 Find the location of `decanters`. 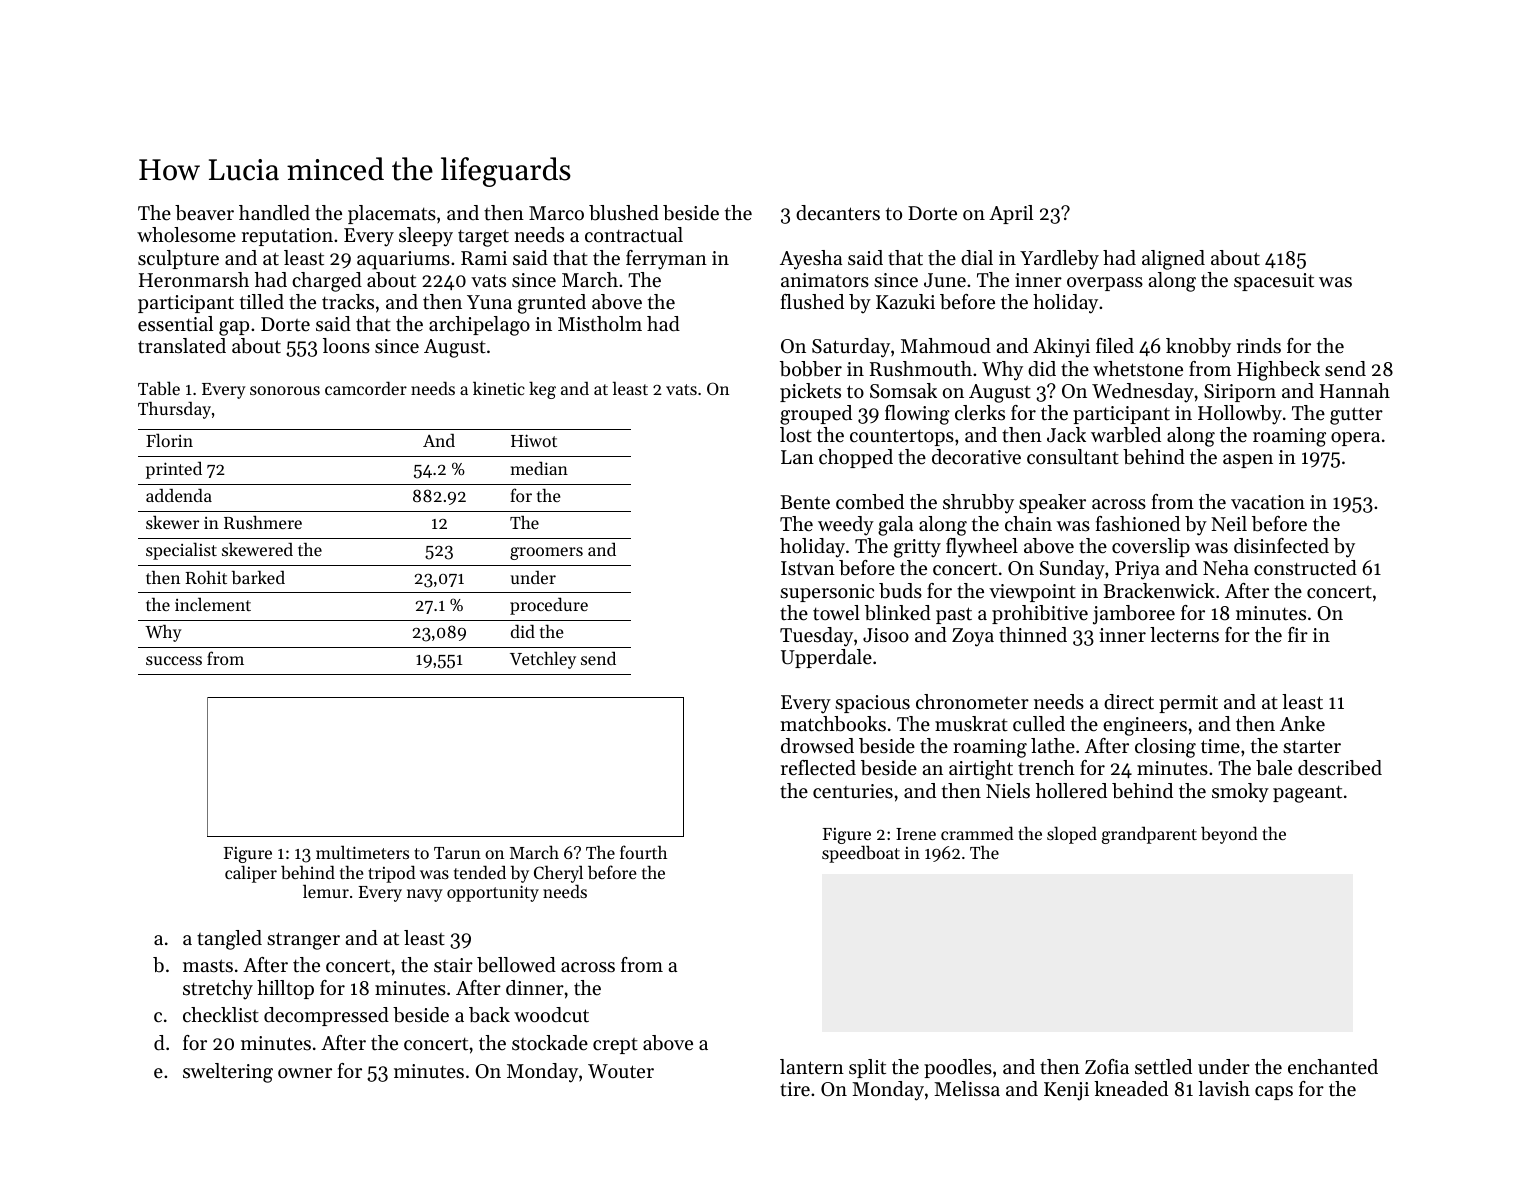

decanters is located at coordinates (838, 213).
